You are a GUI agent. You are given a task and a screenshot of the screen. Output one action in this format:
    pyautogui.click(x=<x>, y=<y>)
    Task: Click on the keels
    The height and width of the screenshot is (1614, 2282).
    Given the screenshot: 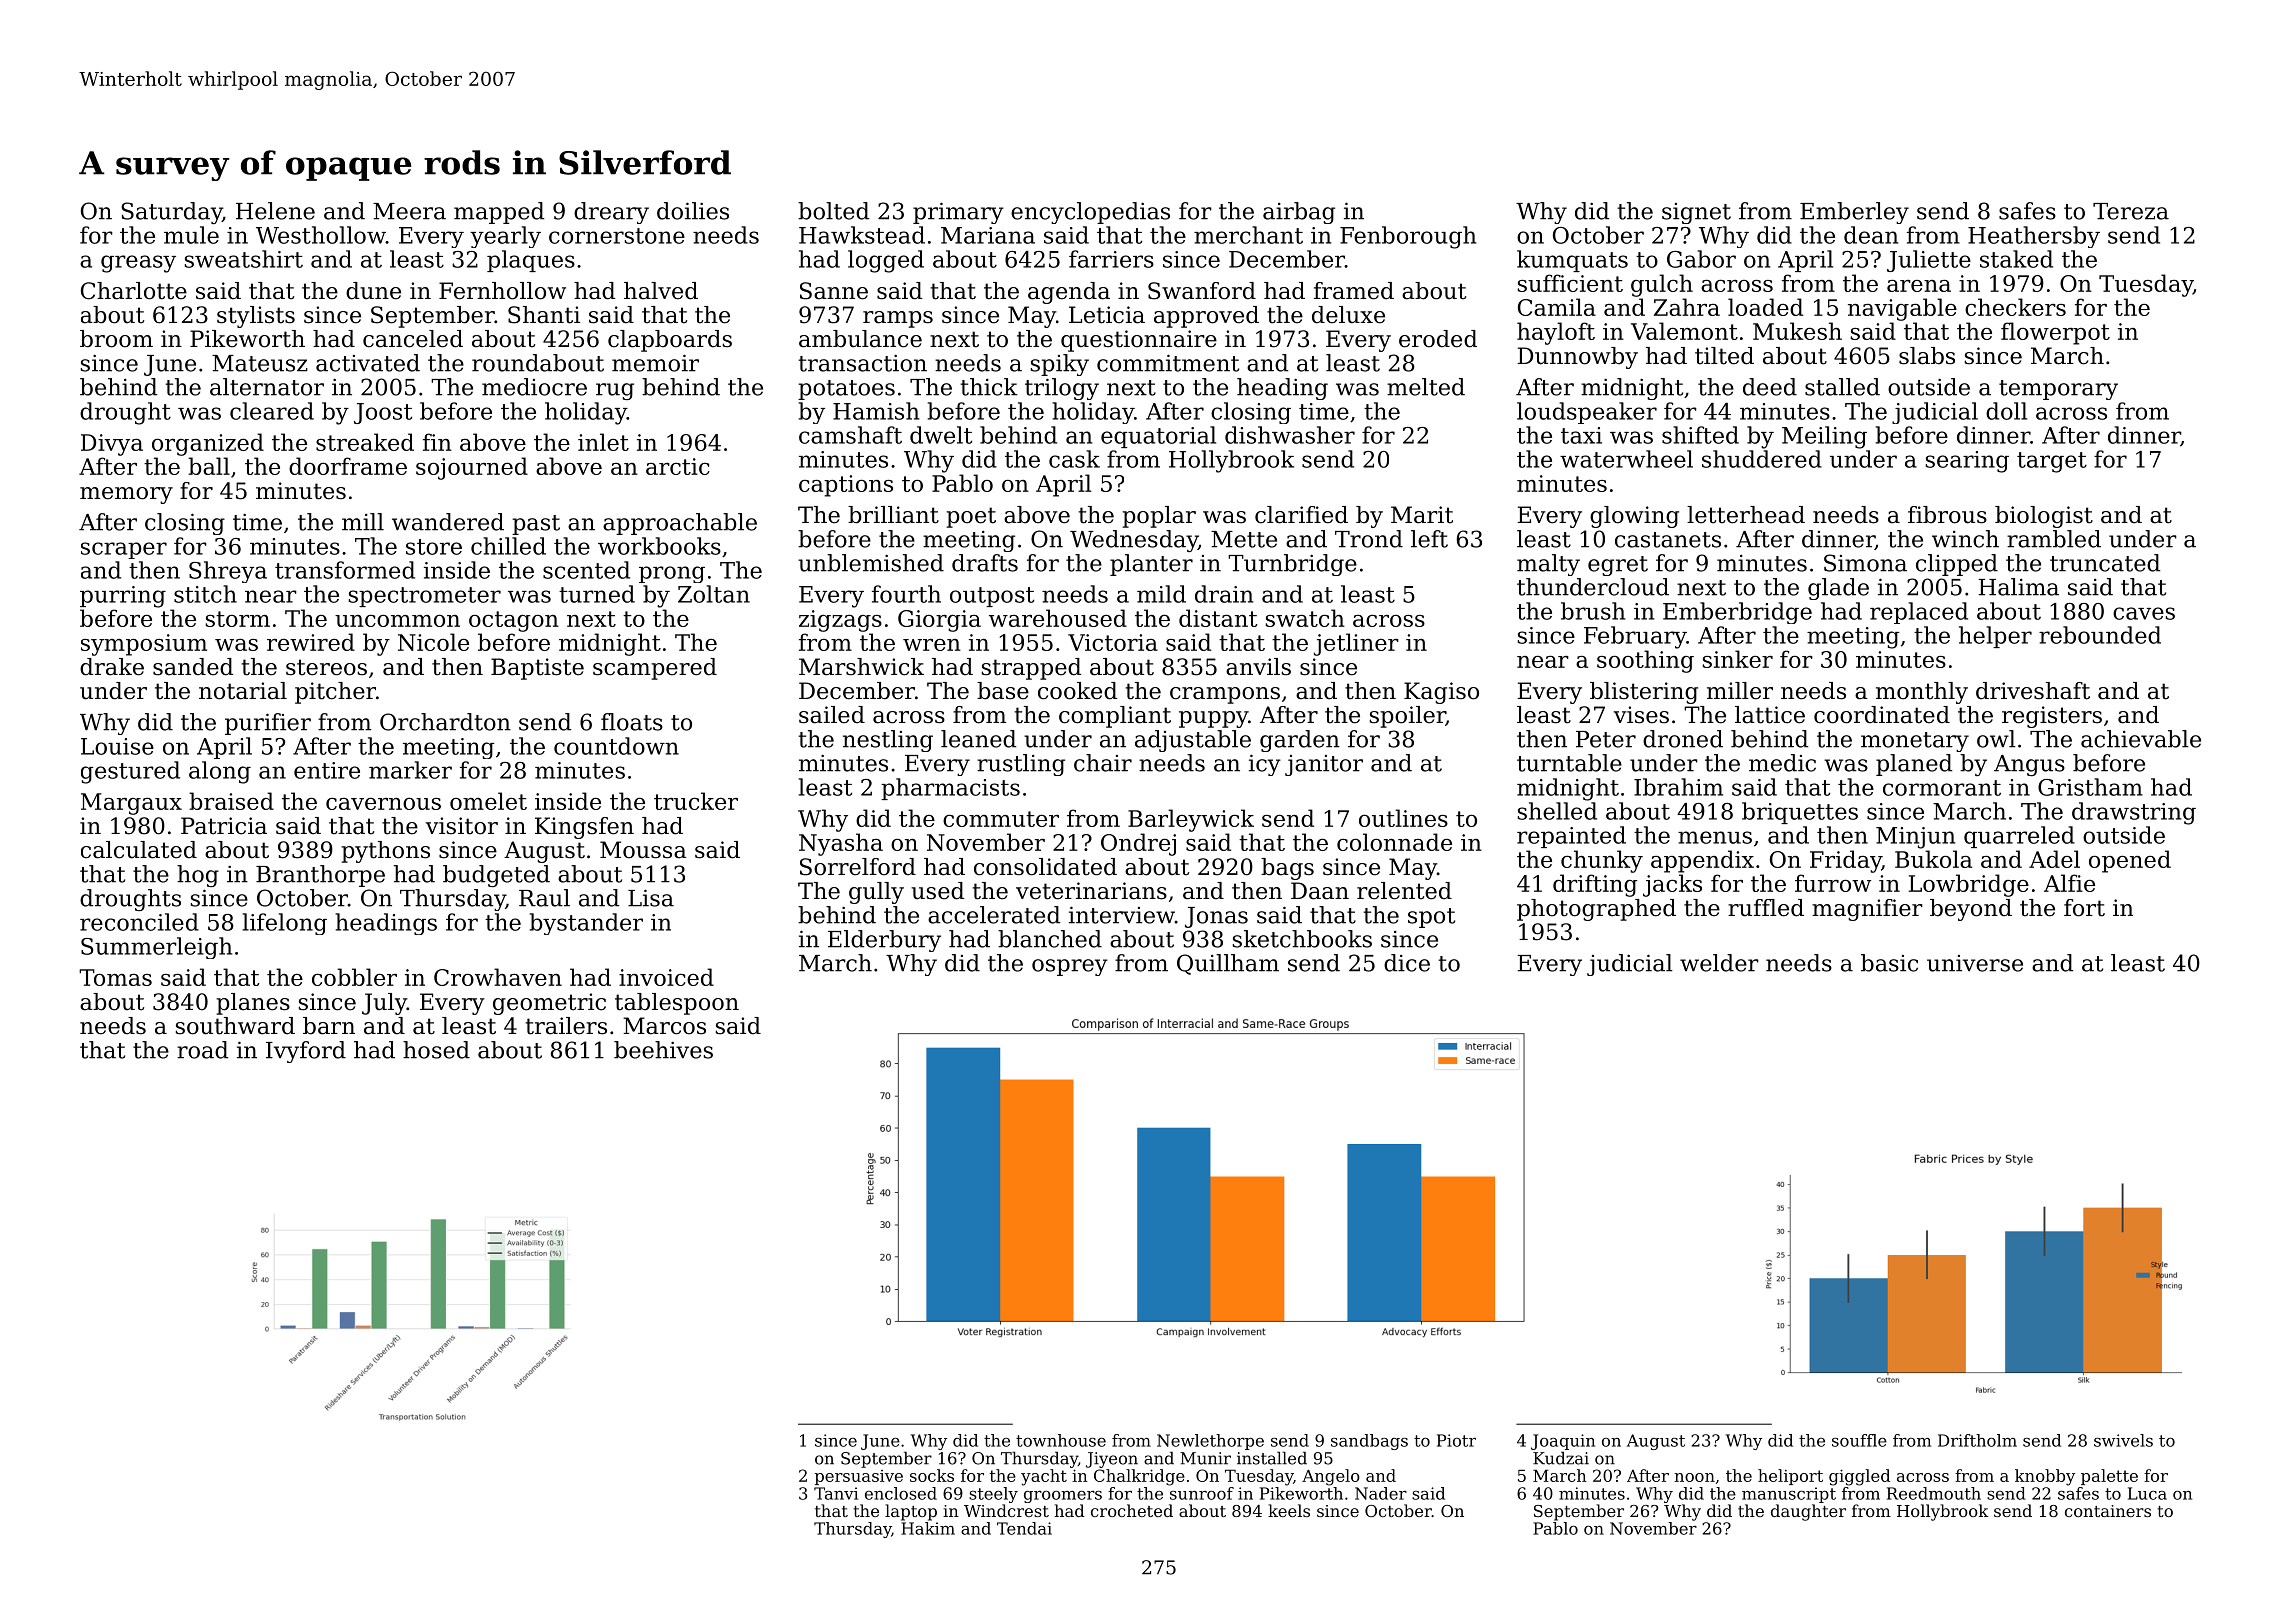 What is the action you would take?
    pyautogui.click(x=1289, y=1510)
